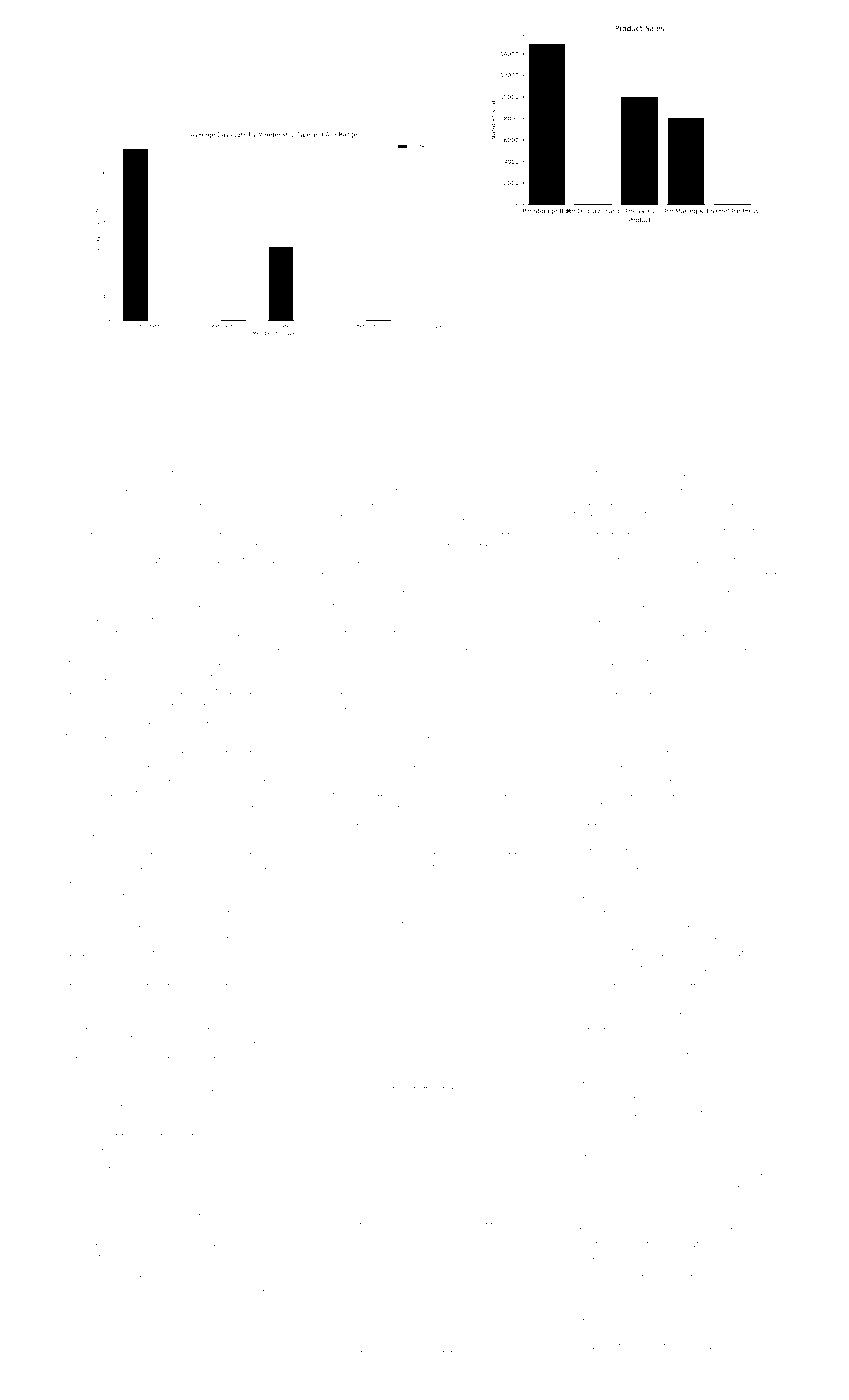  Describe the element at coordinates (231, 532) in the image. I see `busy` at that location.
